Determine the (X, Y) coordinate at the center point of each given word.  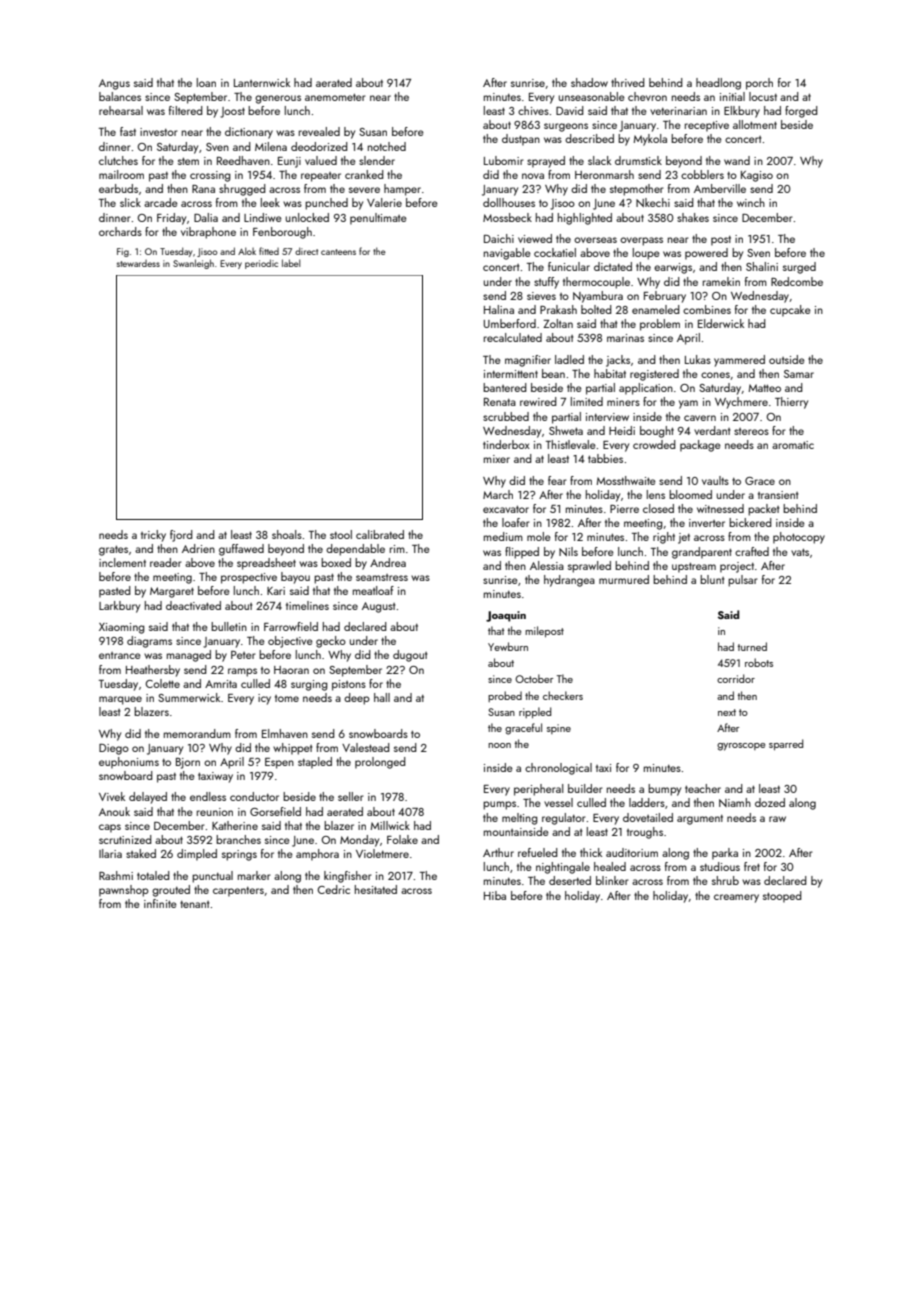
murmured (624, 579)
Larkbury (119, 607)
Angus (114, 84)
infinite (160, 903)
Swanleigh (193, 264)
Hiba (495, 895)
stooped (782, 897)
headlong (718, 84)
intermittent (511, 374)
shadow (589, 82)
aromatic (793, 445)
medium (503, 536)
